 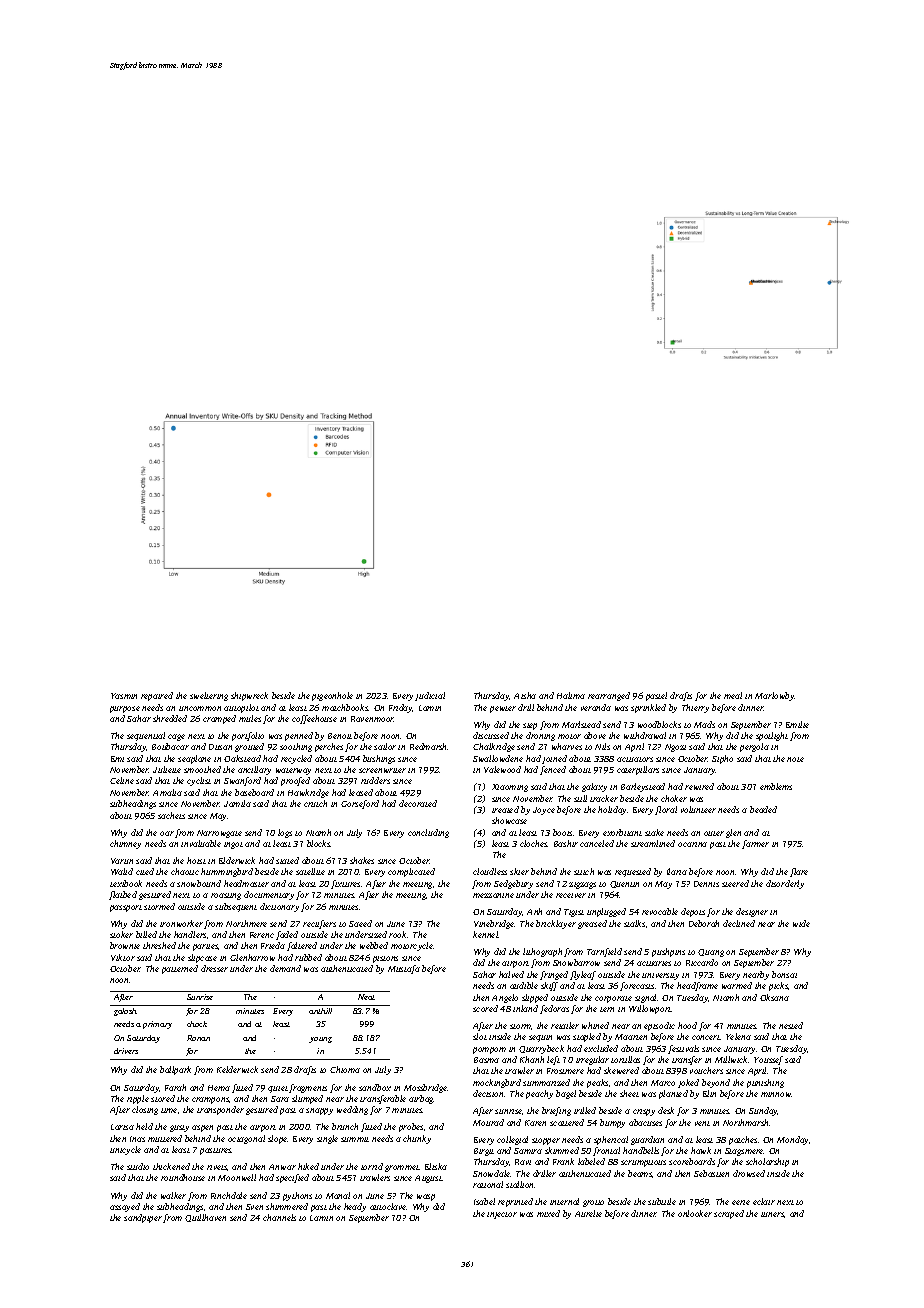 I want to click on waterway, so click(x=293, y=771).
